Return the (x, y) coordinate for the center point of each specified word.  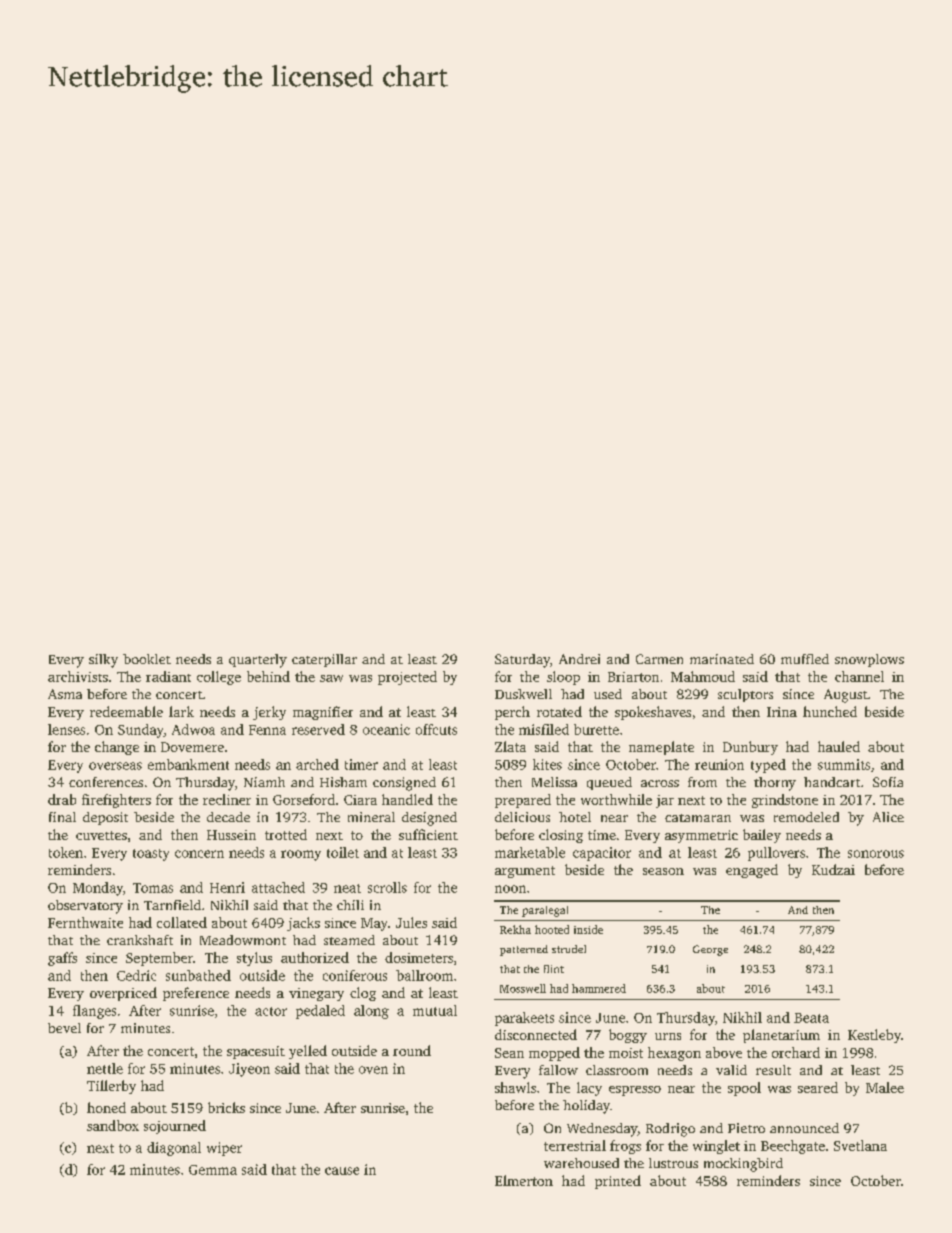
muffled (805, 659)
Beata (811, 1018)
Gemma (213, 1170)
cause (342, 1171)
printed (618, 1182)
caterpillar (324, 660)
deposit (105, 818)
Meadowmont (243, 940)
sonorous (876, 854)
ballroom (424, 975)
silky (103, 661)
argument (525, 872)
